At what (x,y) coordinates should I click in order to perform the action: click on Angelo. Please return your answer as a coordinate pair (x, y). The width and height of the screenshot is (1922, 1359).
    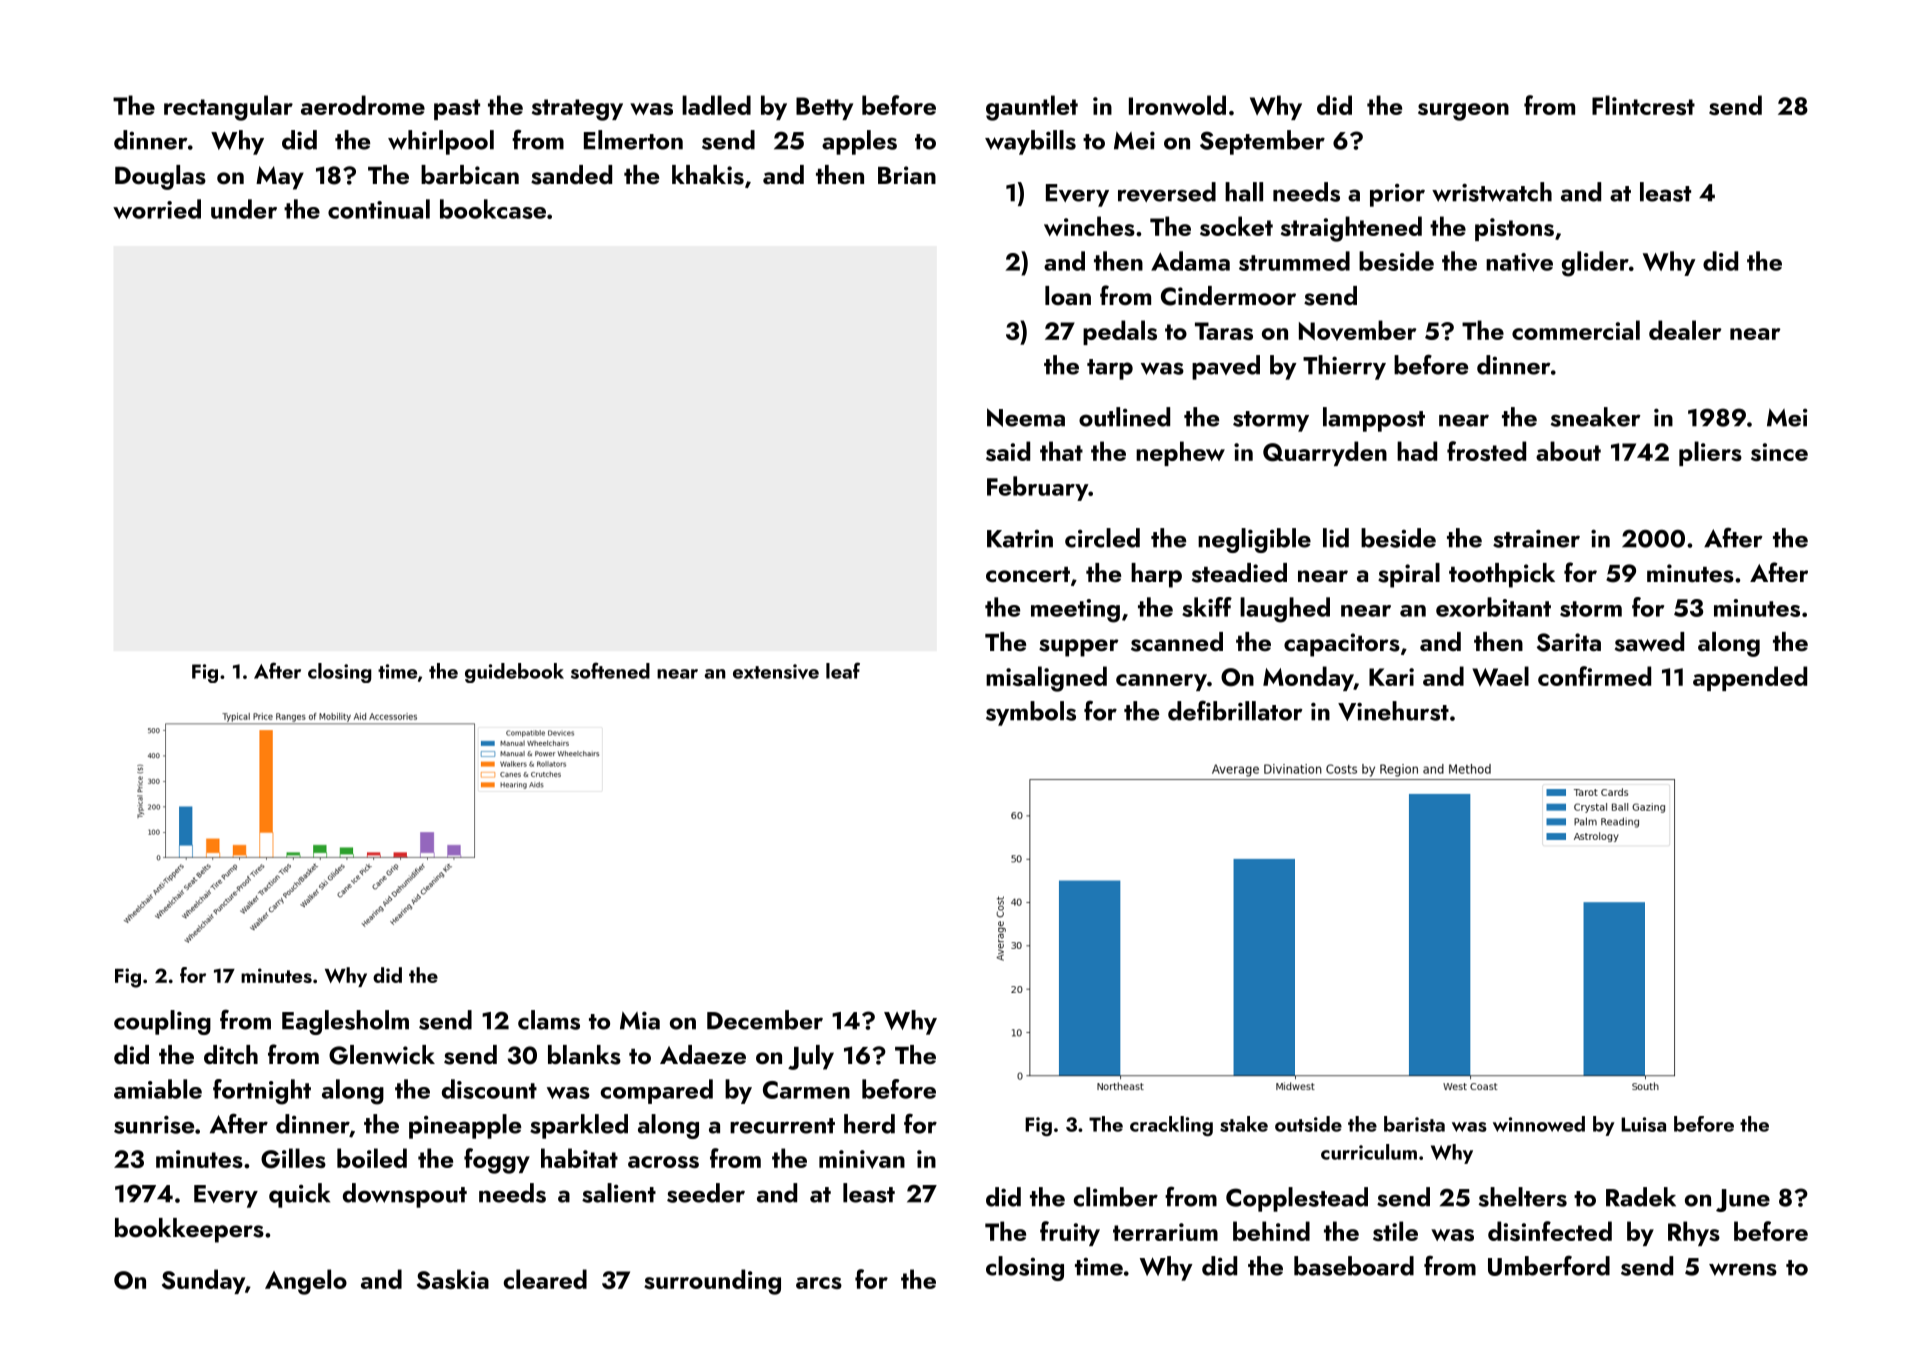
    Looking at the image, I should click on (306, 1282).
